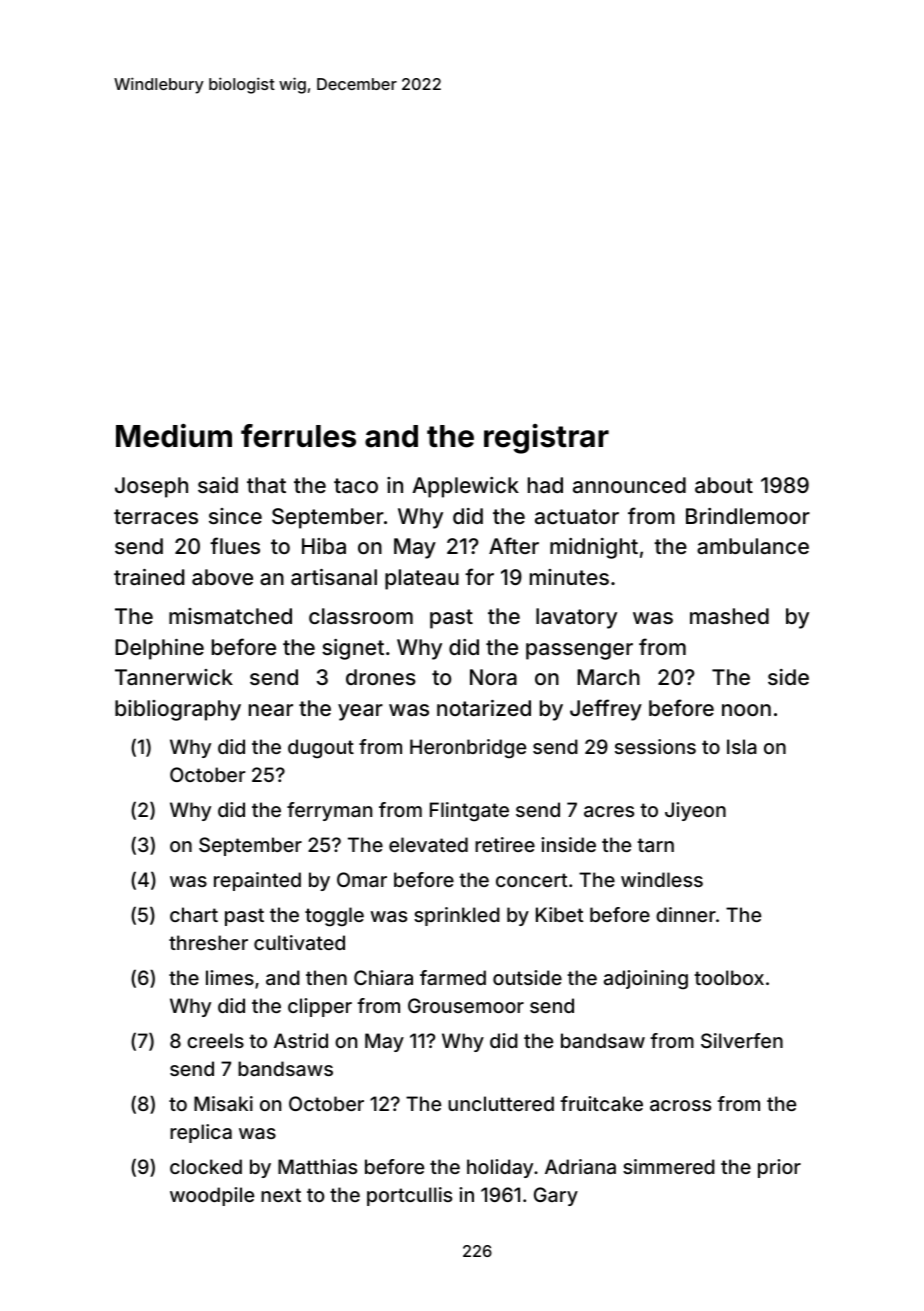  I want to click on replica, so click(201, 1133).
